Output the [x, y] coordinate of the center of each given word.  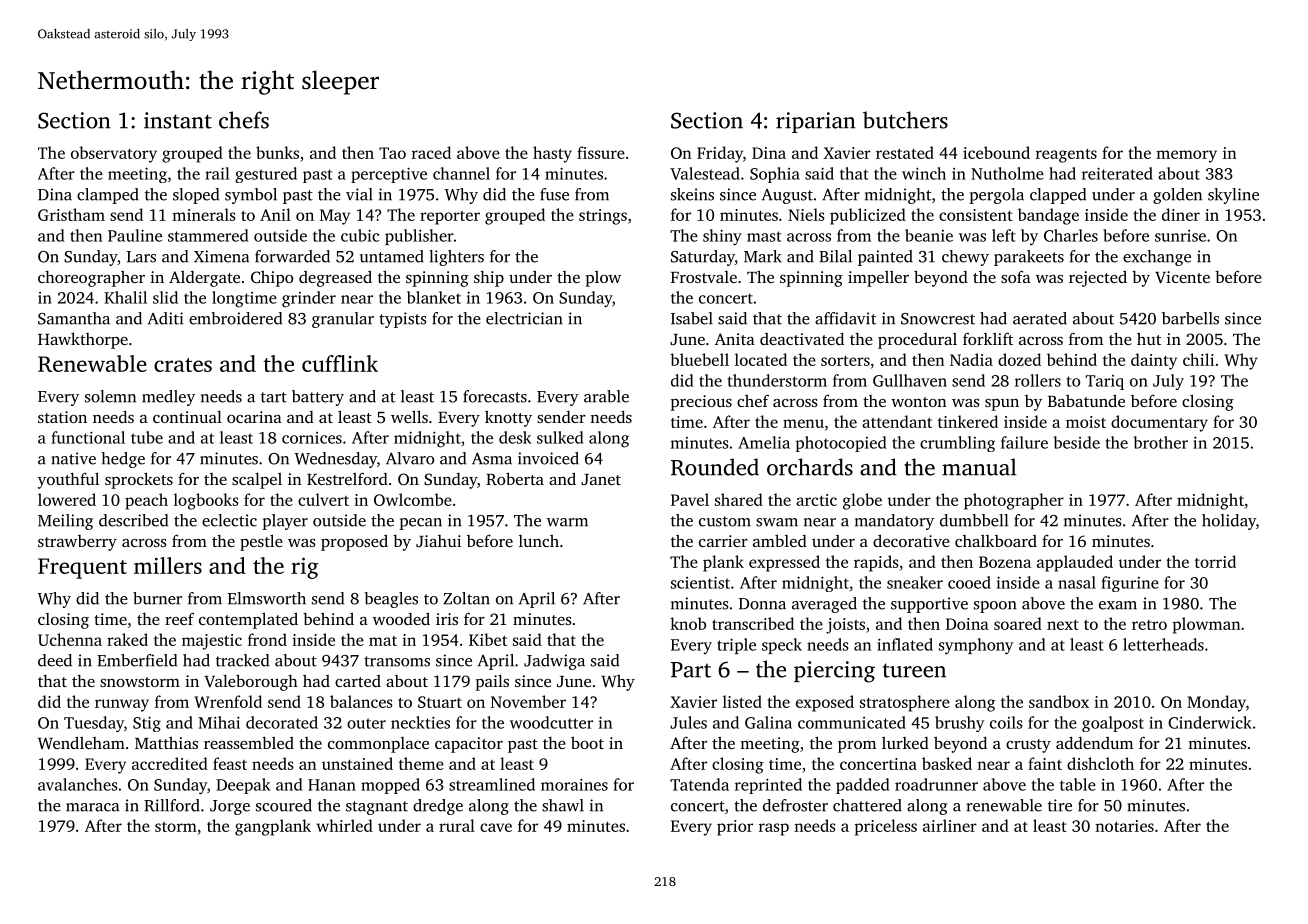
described [133, 520]
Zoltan [466, 598]
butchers [905, 120]
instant [178, 120]
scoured [284, 805]
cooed [969, 582]
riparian [816, 122]
